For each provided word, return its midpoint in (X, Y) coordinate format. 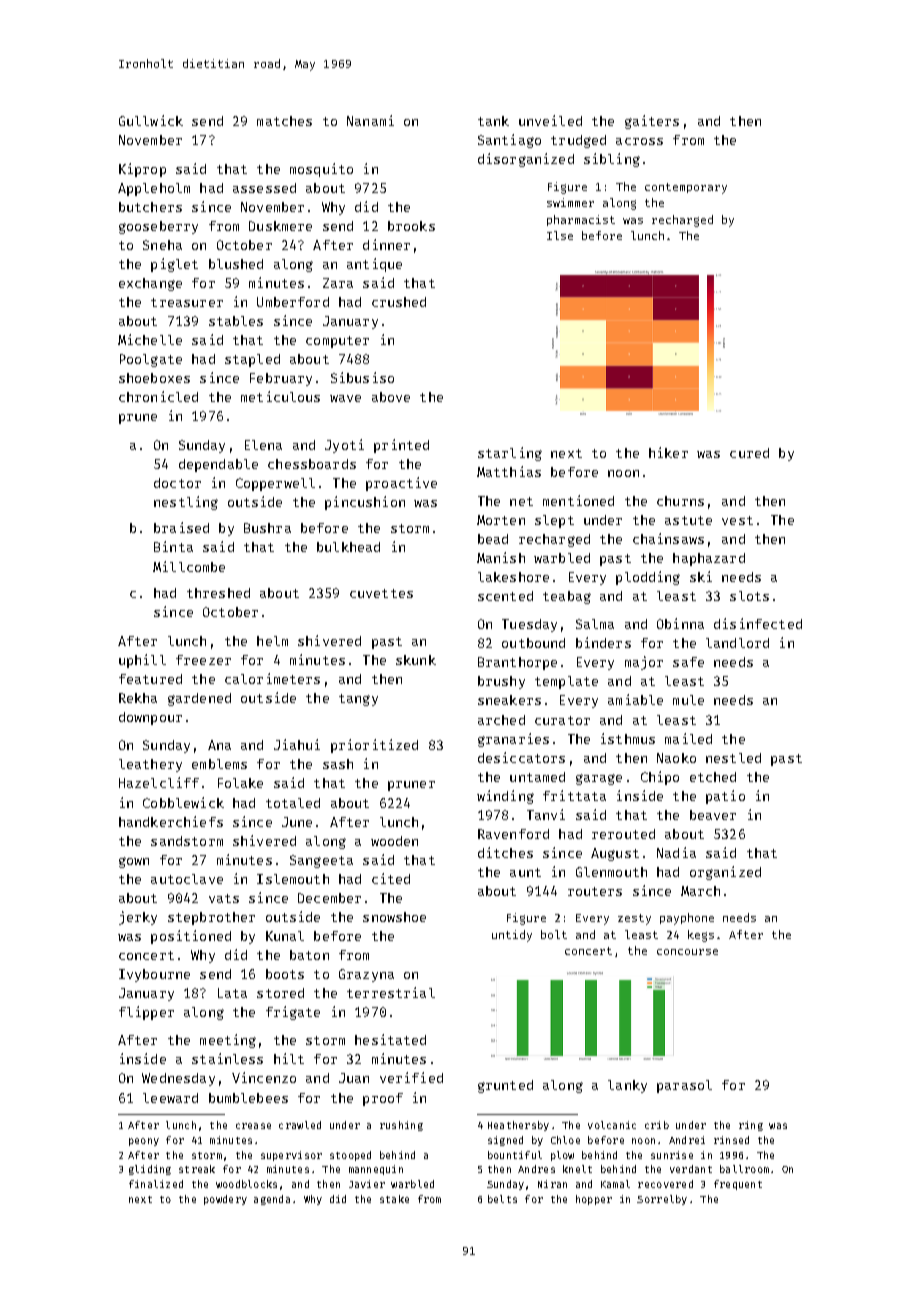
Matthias (509, 471)
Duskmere (280, 226)
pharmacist (581, 220)
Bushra (267, 528)
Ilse (560, 235)
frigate (293, 1013)
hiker (668, 452)
